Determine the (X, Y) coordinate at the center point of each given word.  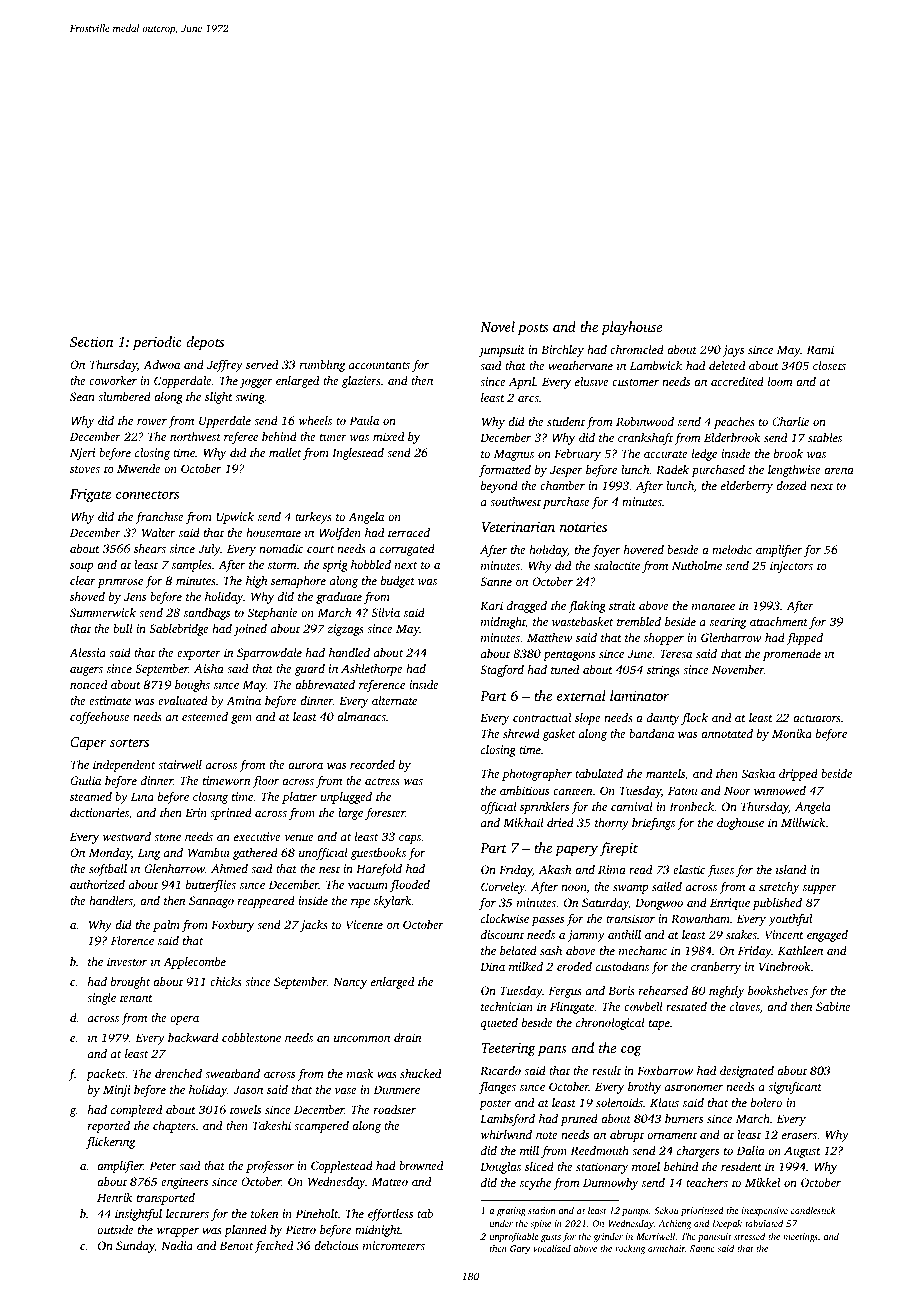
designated (747, 1072)
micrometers (394, 1245)
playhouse (631, 328)
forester (385, 814)
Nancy (350, 983)
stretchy (779, 888)
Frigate (90, 496)
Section (91, 342)
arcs (528, 399)
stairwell (180, 764)
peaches (734, 423)
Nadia (177, 1245)
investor (127, 961)
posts (533, 329)
